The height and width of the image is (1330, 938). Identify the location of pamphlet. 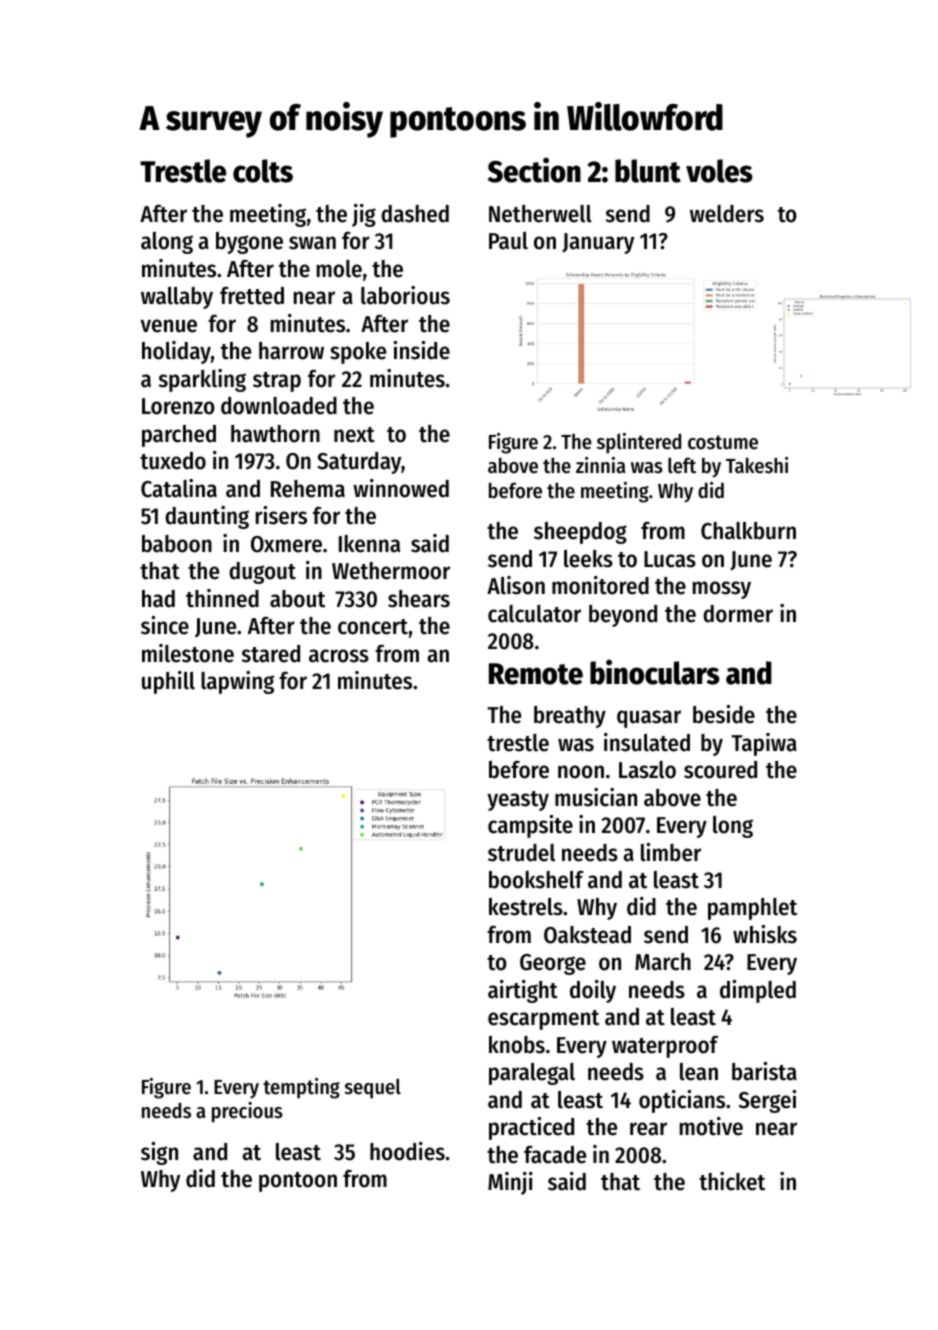
(752, 909).
